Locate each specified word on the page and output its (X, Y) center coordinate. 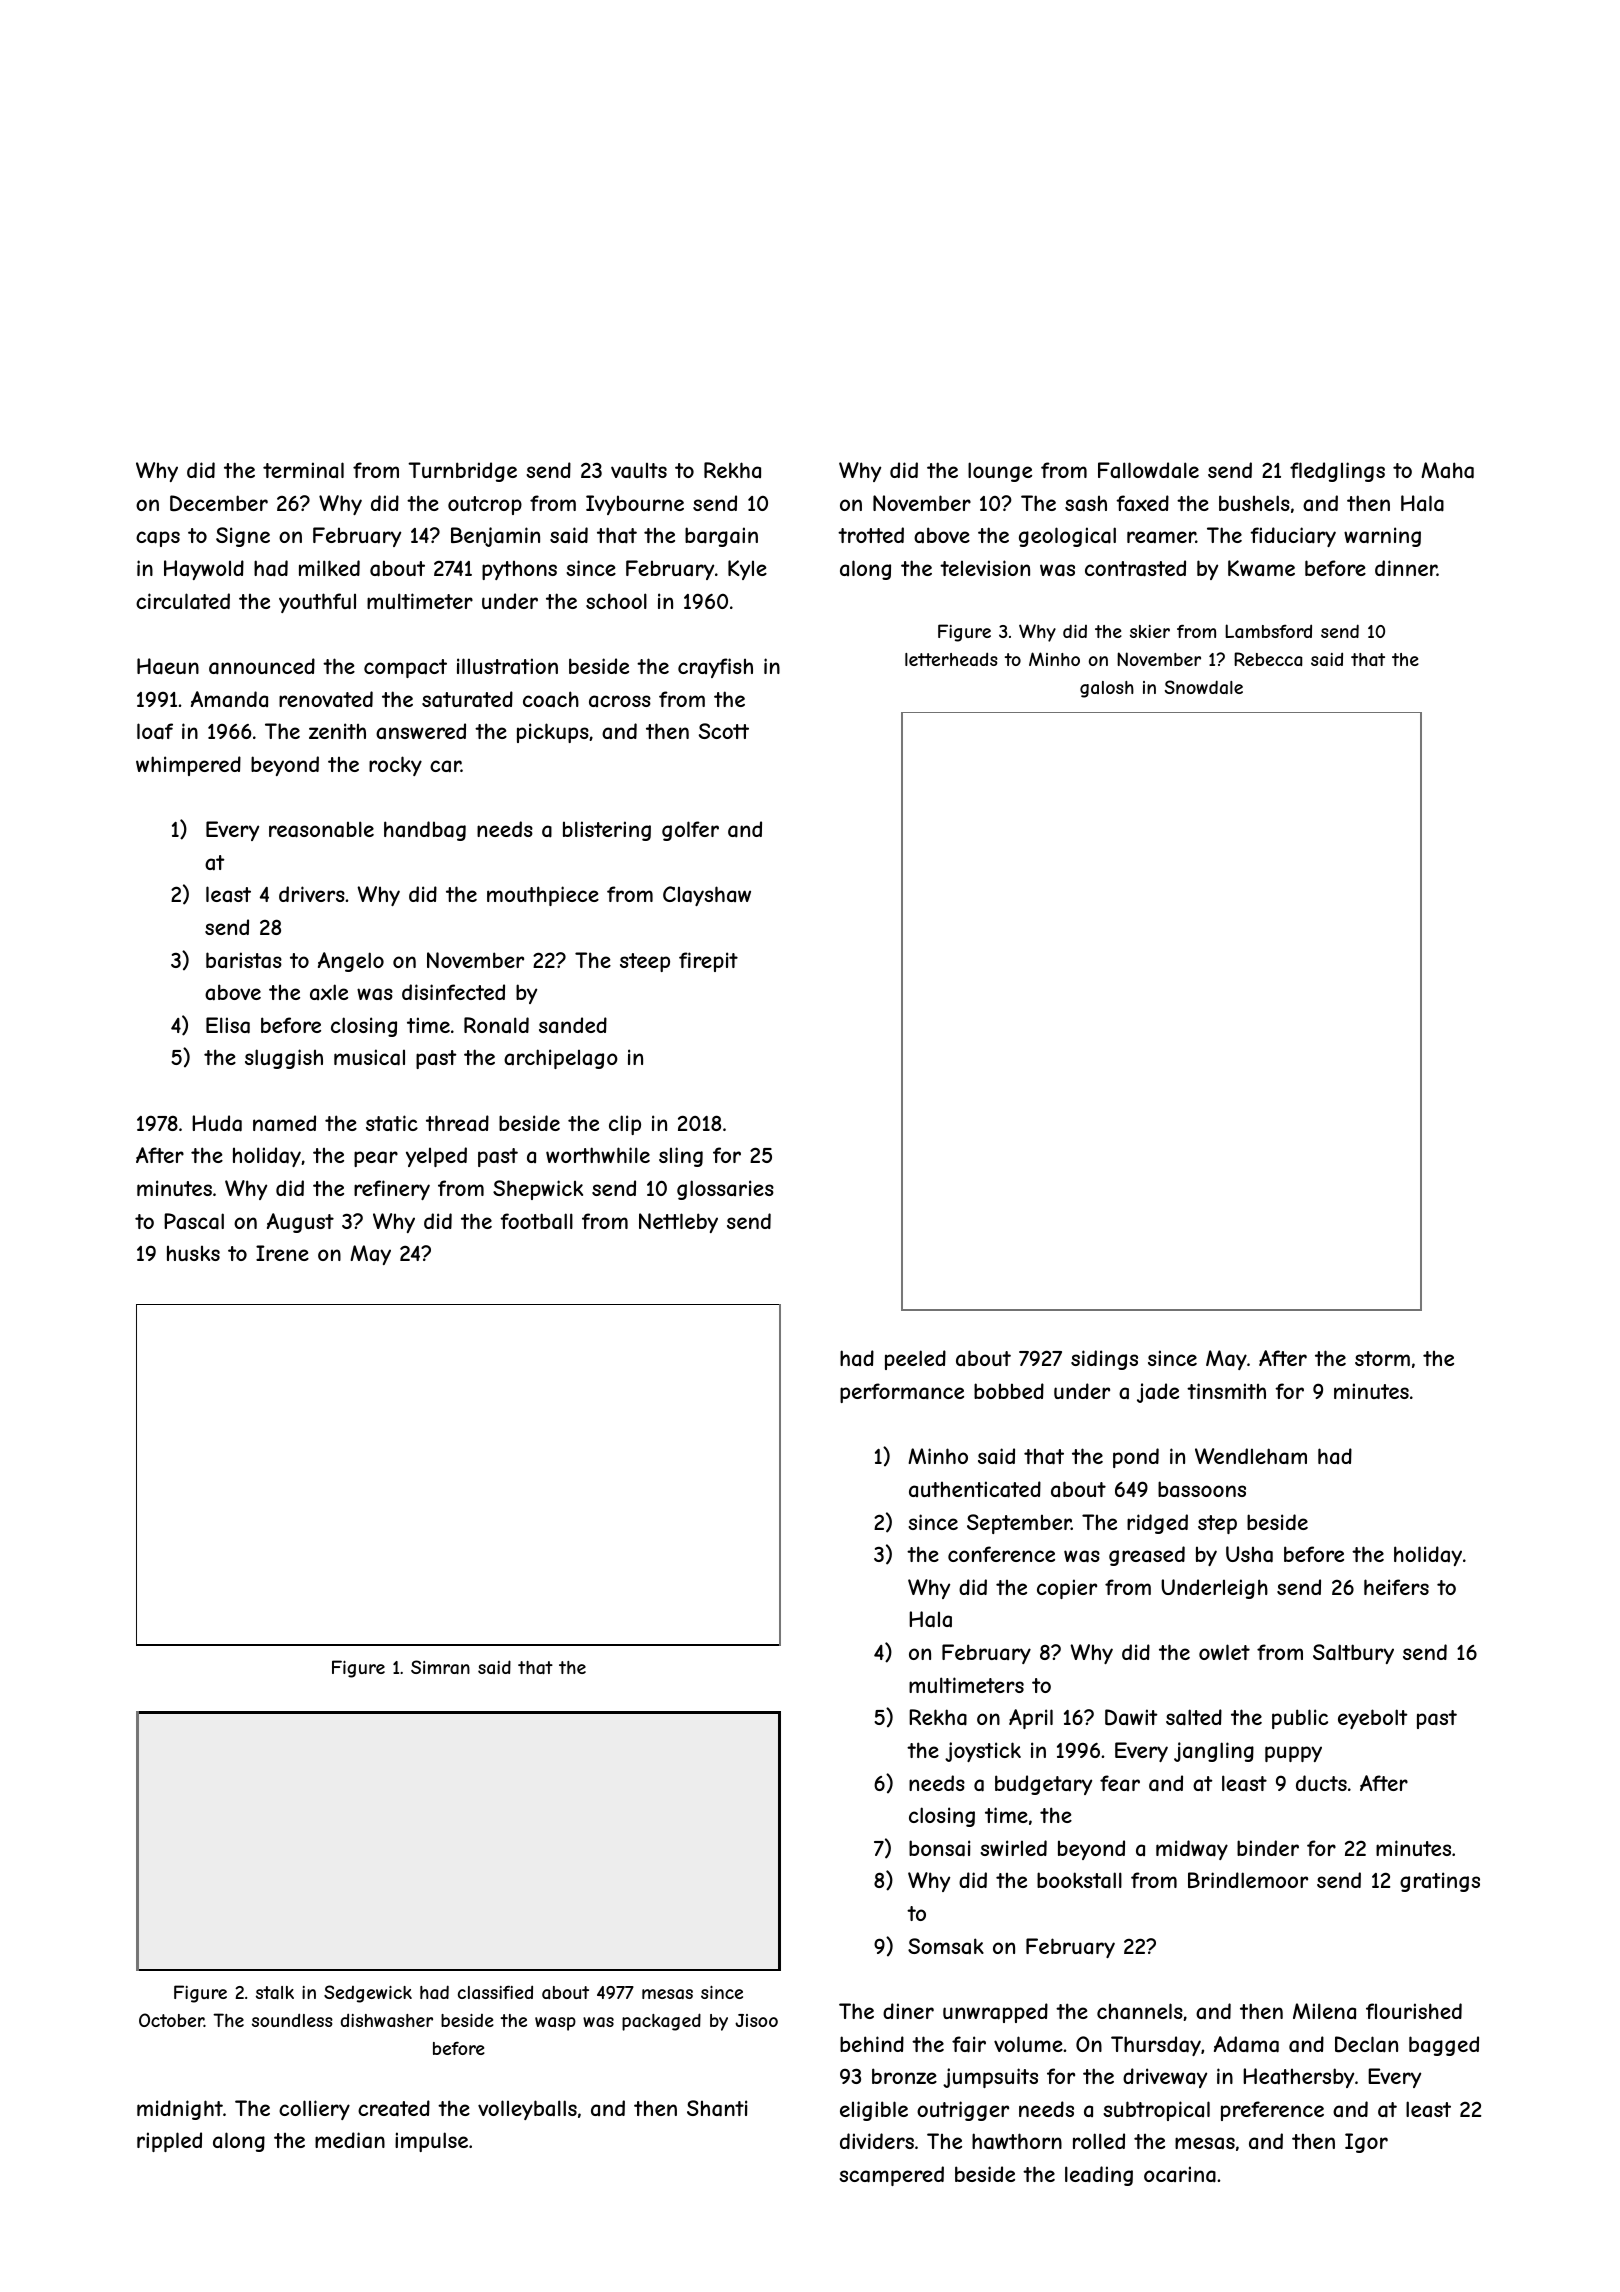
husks (193, 1253)
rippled (169, 2142)
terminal (303, 470)
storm (1382, 1358)
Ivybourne (635, 505)
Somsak (946, 1946)
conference (1001, 1554)
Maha (1447, 470)
